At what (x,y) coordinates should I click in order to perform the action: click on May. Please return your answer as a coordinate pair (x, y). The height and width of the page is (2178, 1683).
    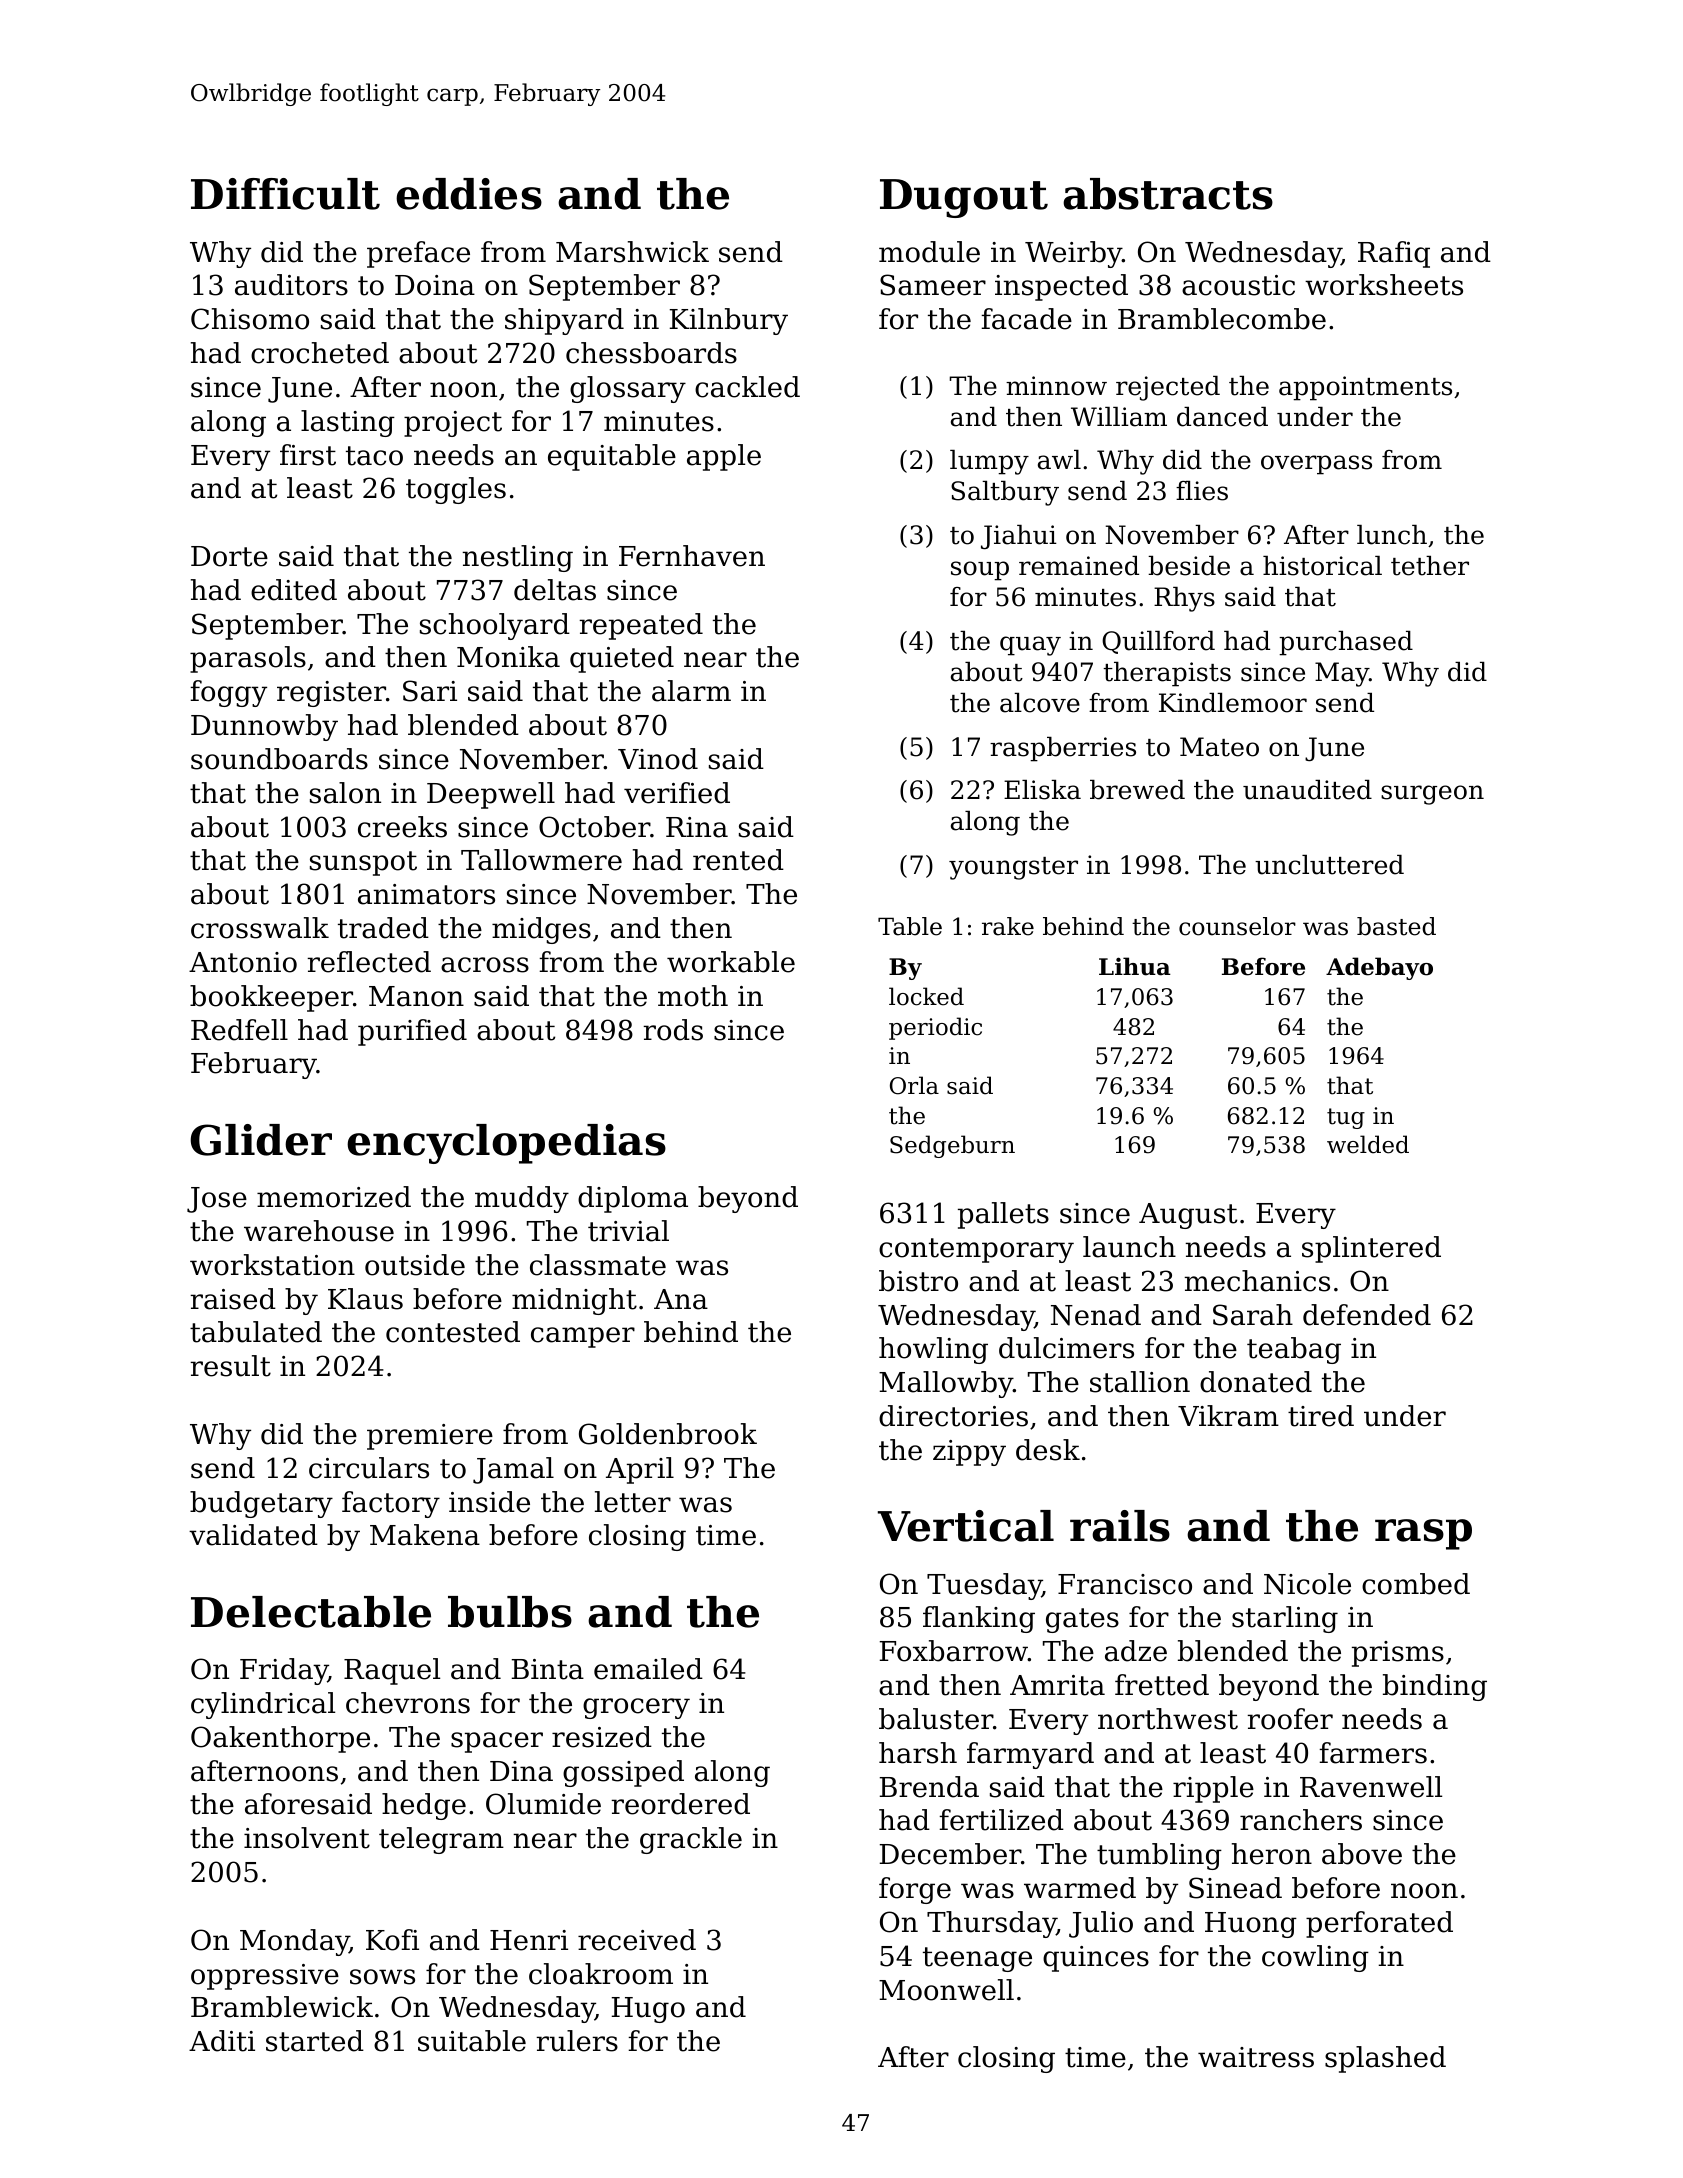
    Looking at the image, I should click on (1342, 674).
